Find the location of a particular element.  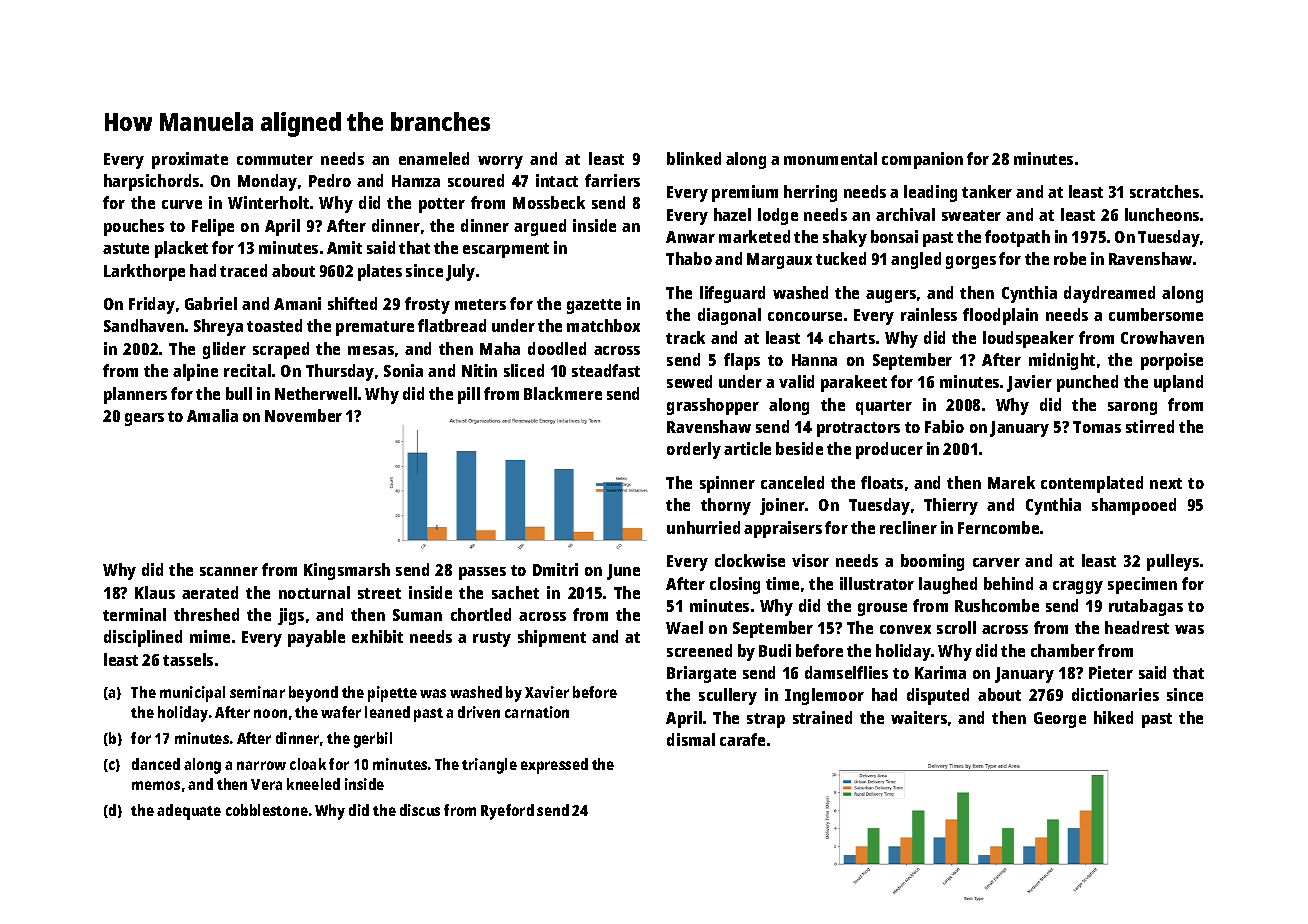

George is located at coordinates (1060, 720).
